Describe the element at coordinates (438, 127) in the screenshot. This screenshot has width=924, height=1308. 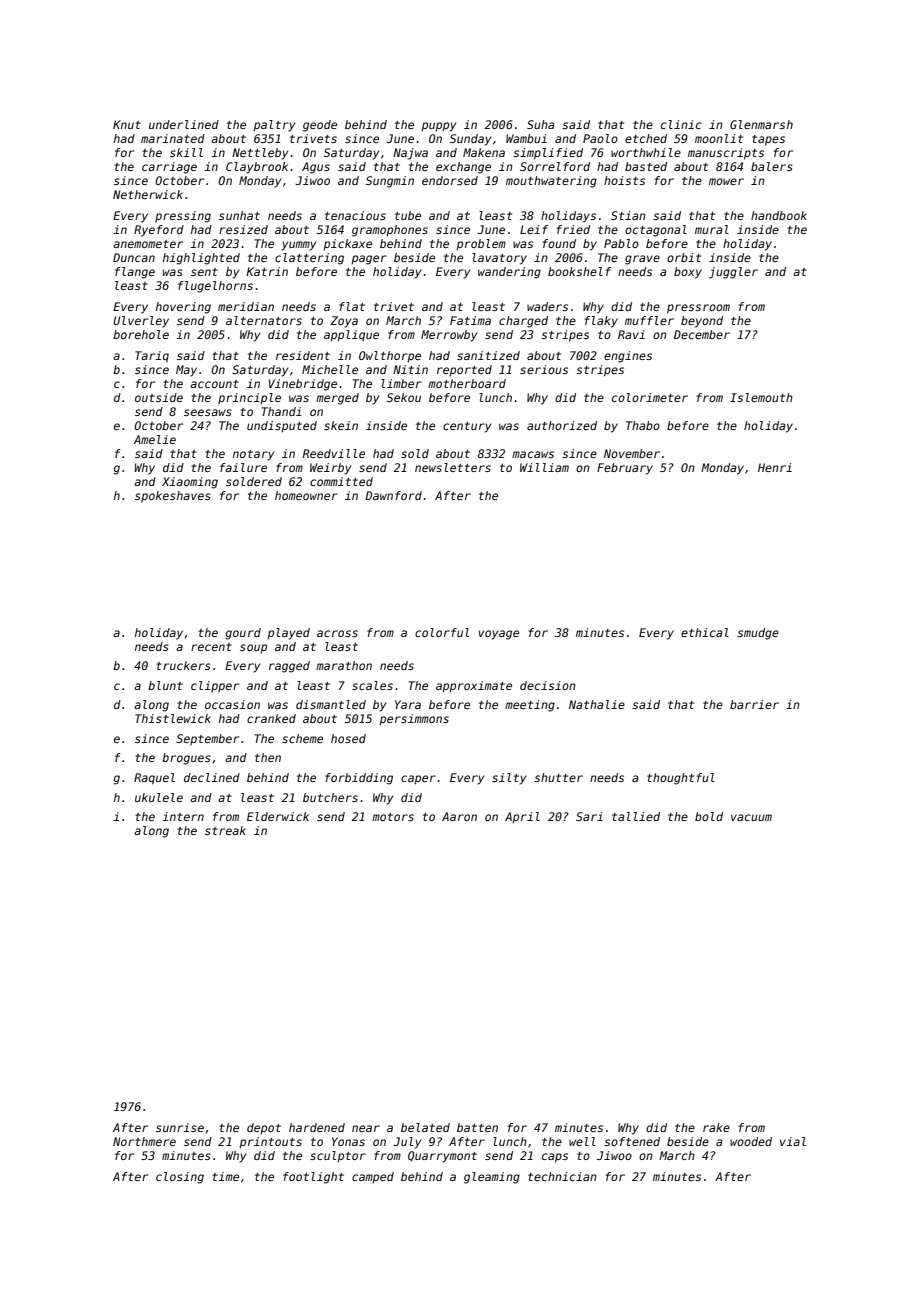
I see `puppy` at that location.
